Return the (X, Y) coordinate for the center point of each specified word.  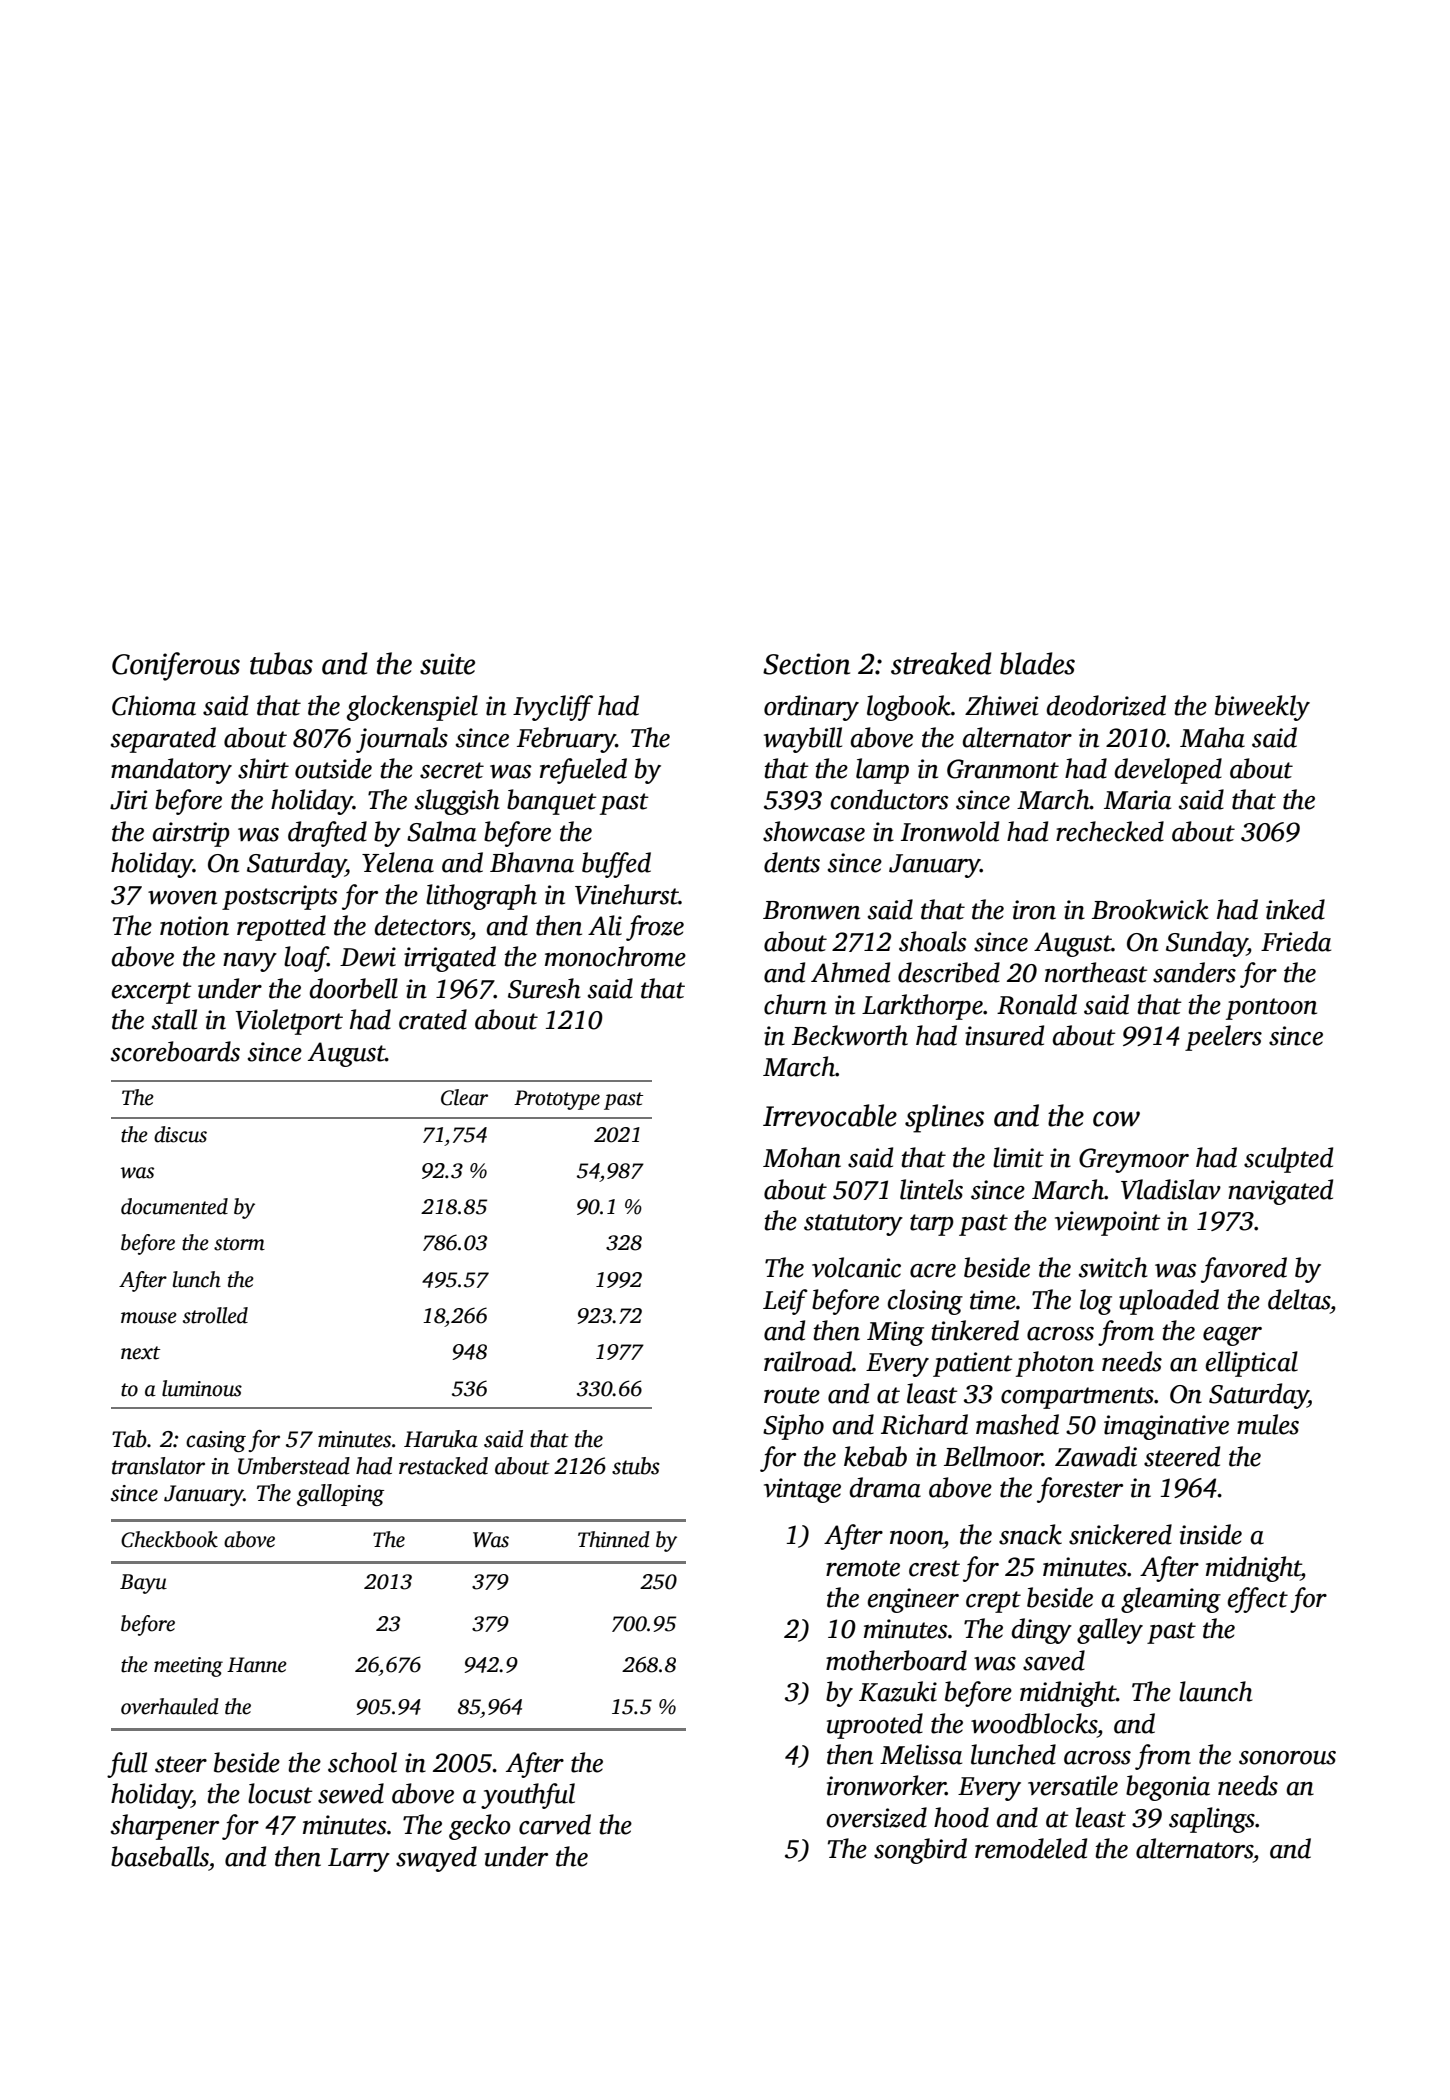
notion (194, 926)
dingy (1042, 1631)
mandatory (171, 771)
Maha (1212, 737)
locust (280, 1793)
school (362, 1762)
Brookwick (1150, 909)
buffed (616, 865)
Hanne (257, 1665)
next (140, 1353)
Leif (785, 1302)
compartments (1077, 1398)
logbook (909, 708)
